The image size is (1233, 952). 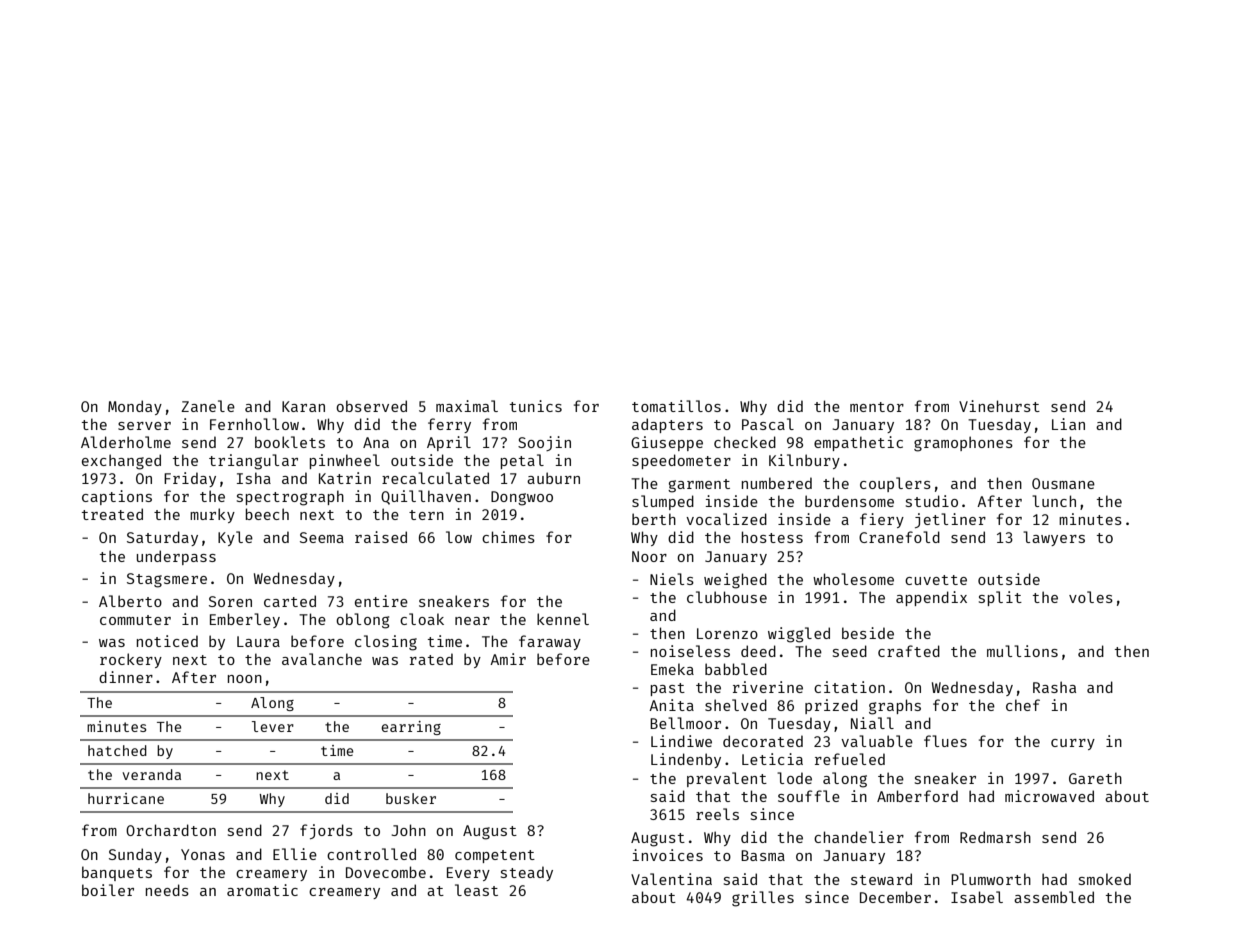 I want to click on Vinehurst, so click(x=999, y=406).
